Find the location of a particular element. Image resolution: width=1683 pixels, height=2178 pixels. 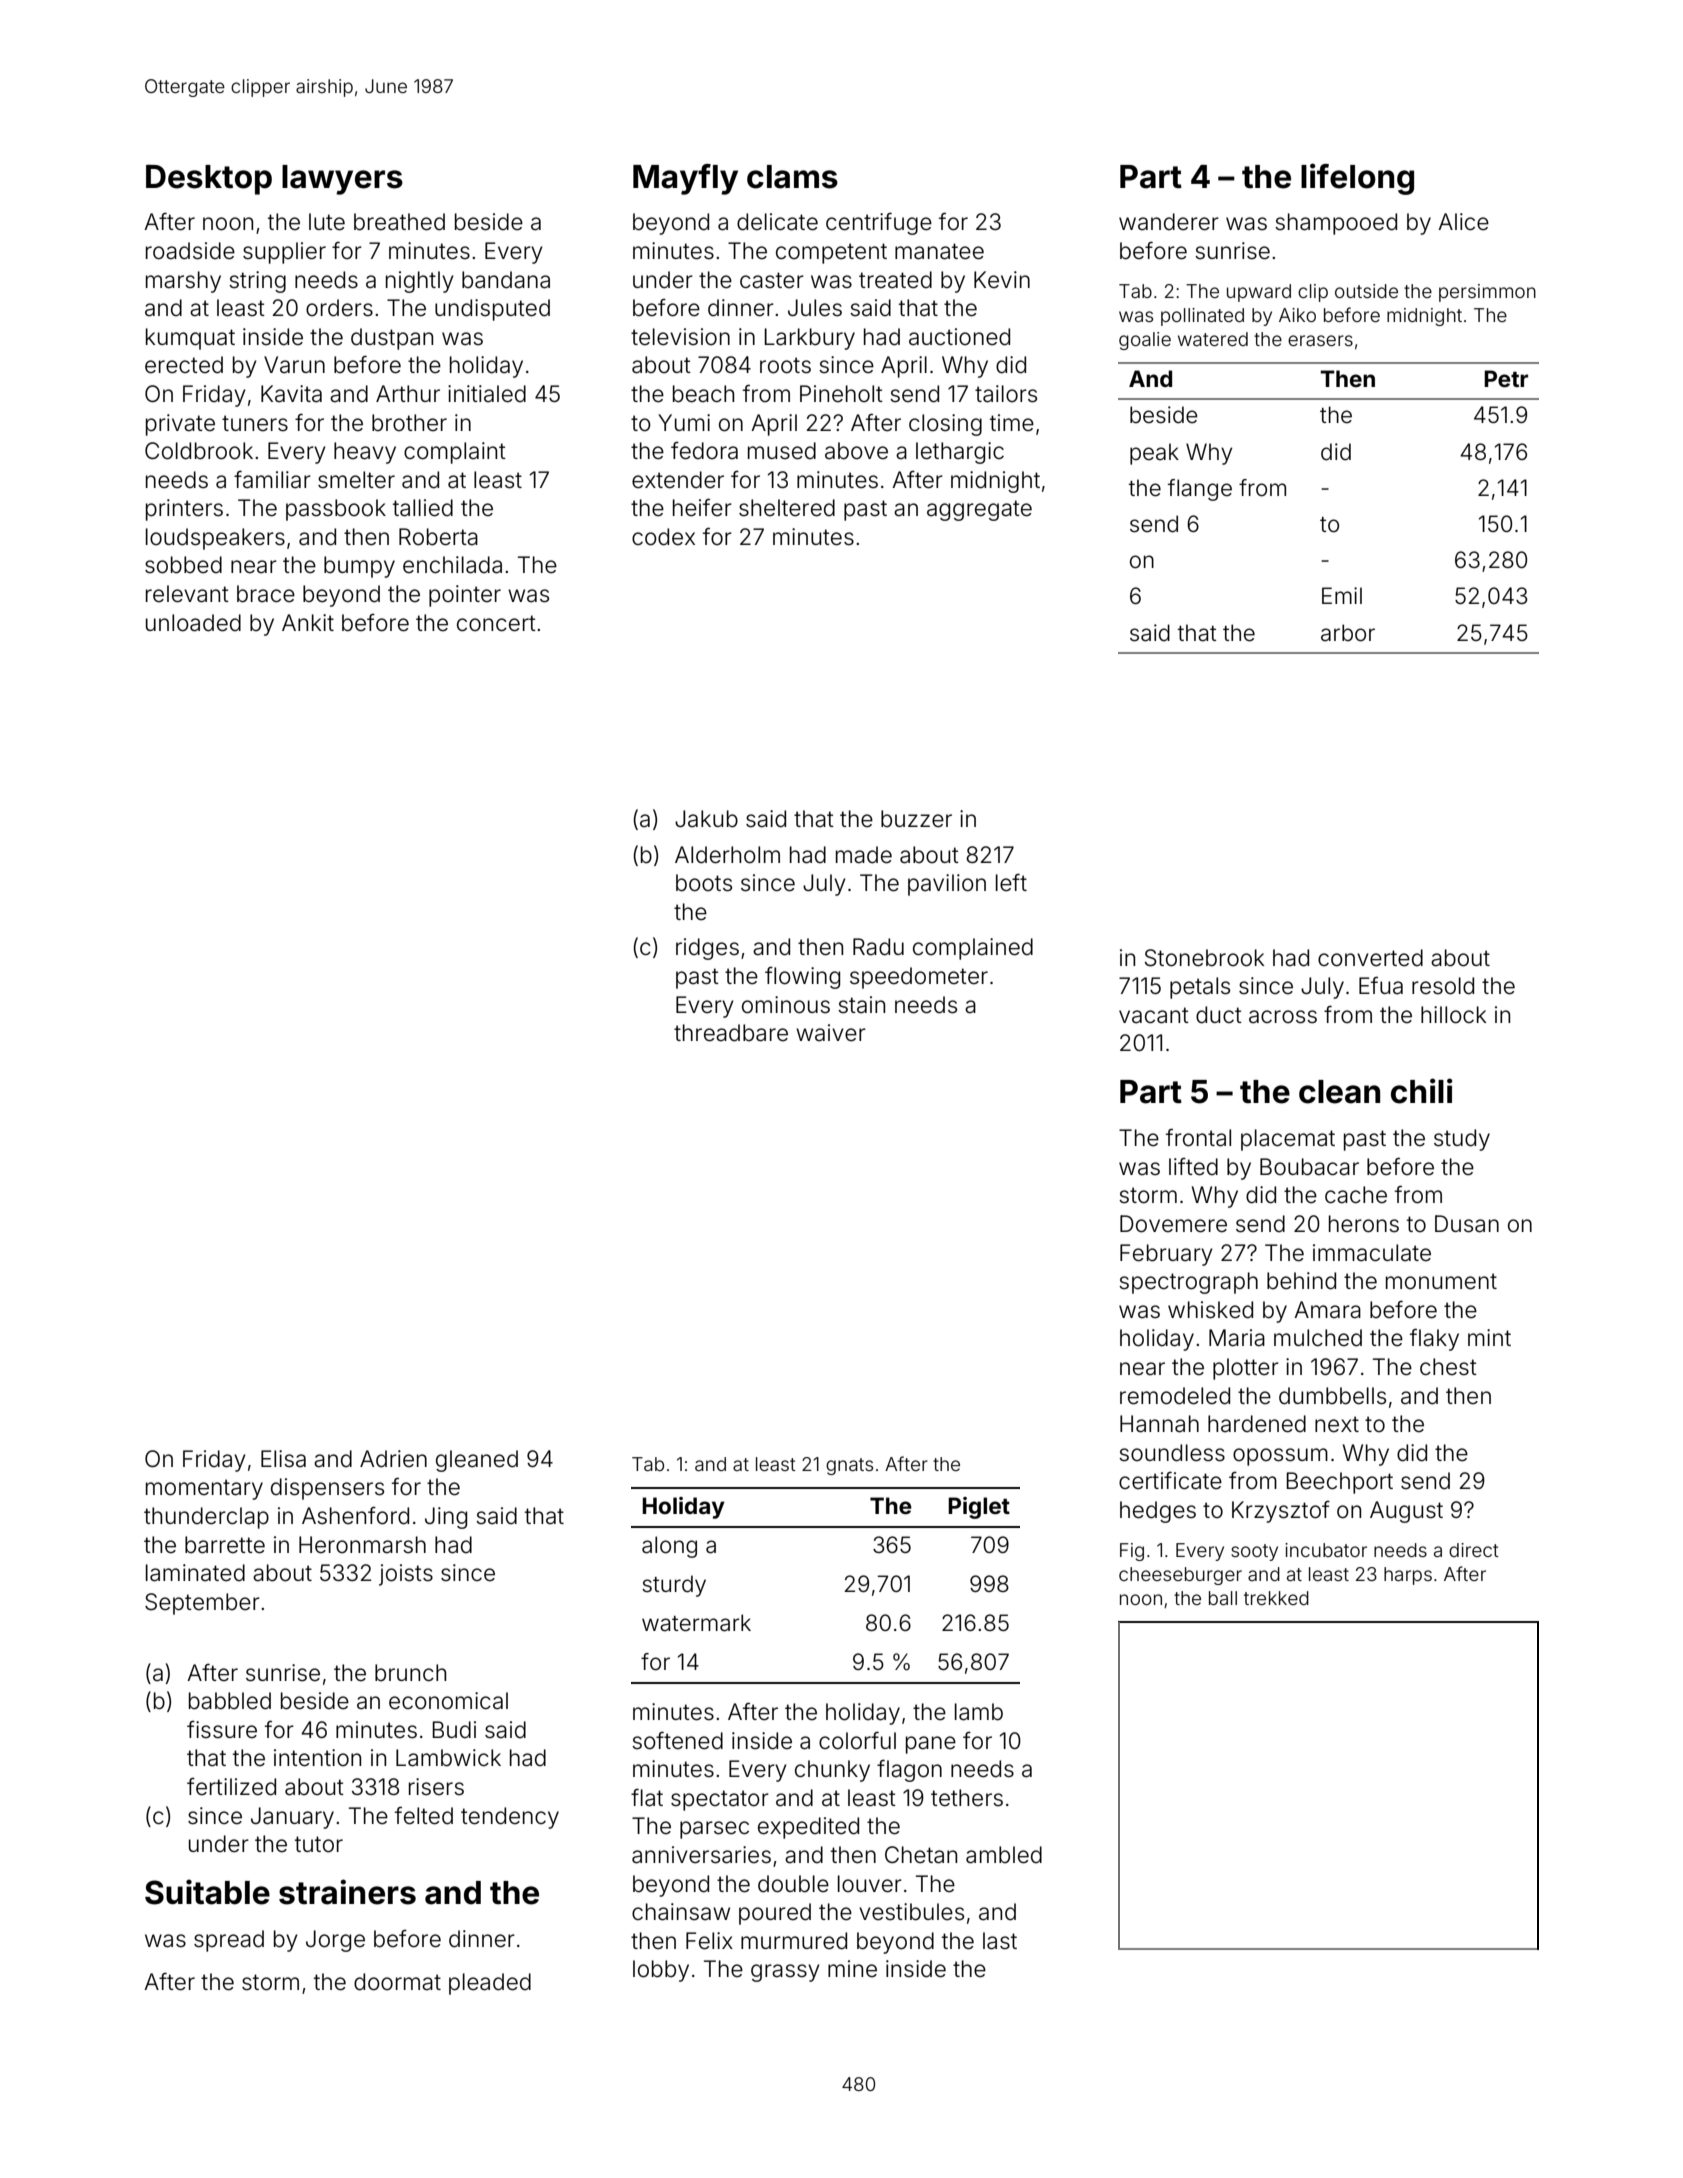

gnats is located at coordinates (849, 1466).
